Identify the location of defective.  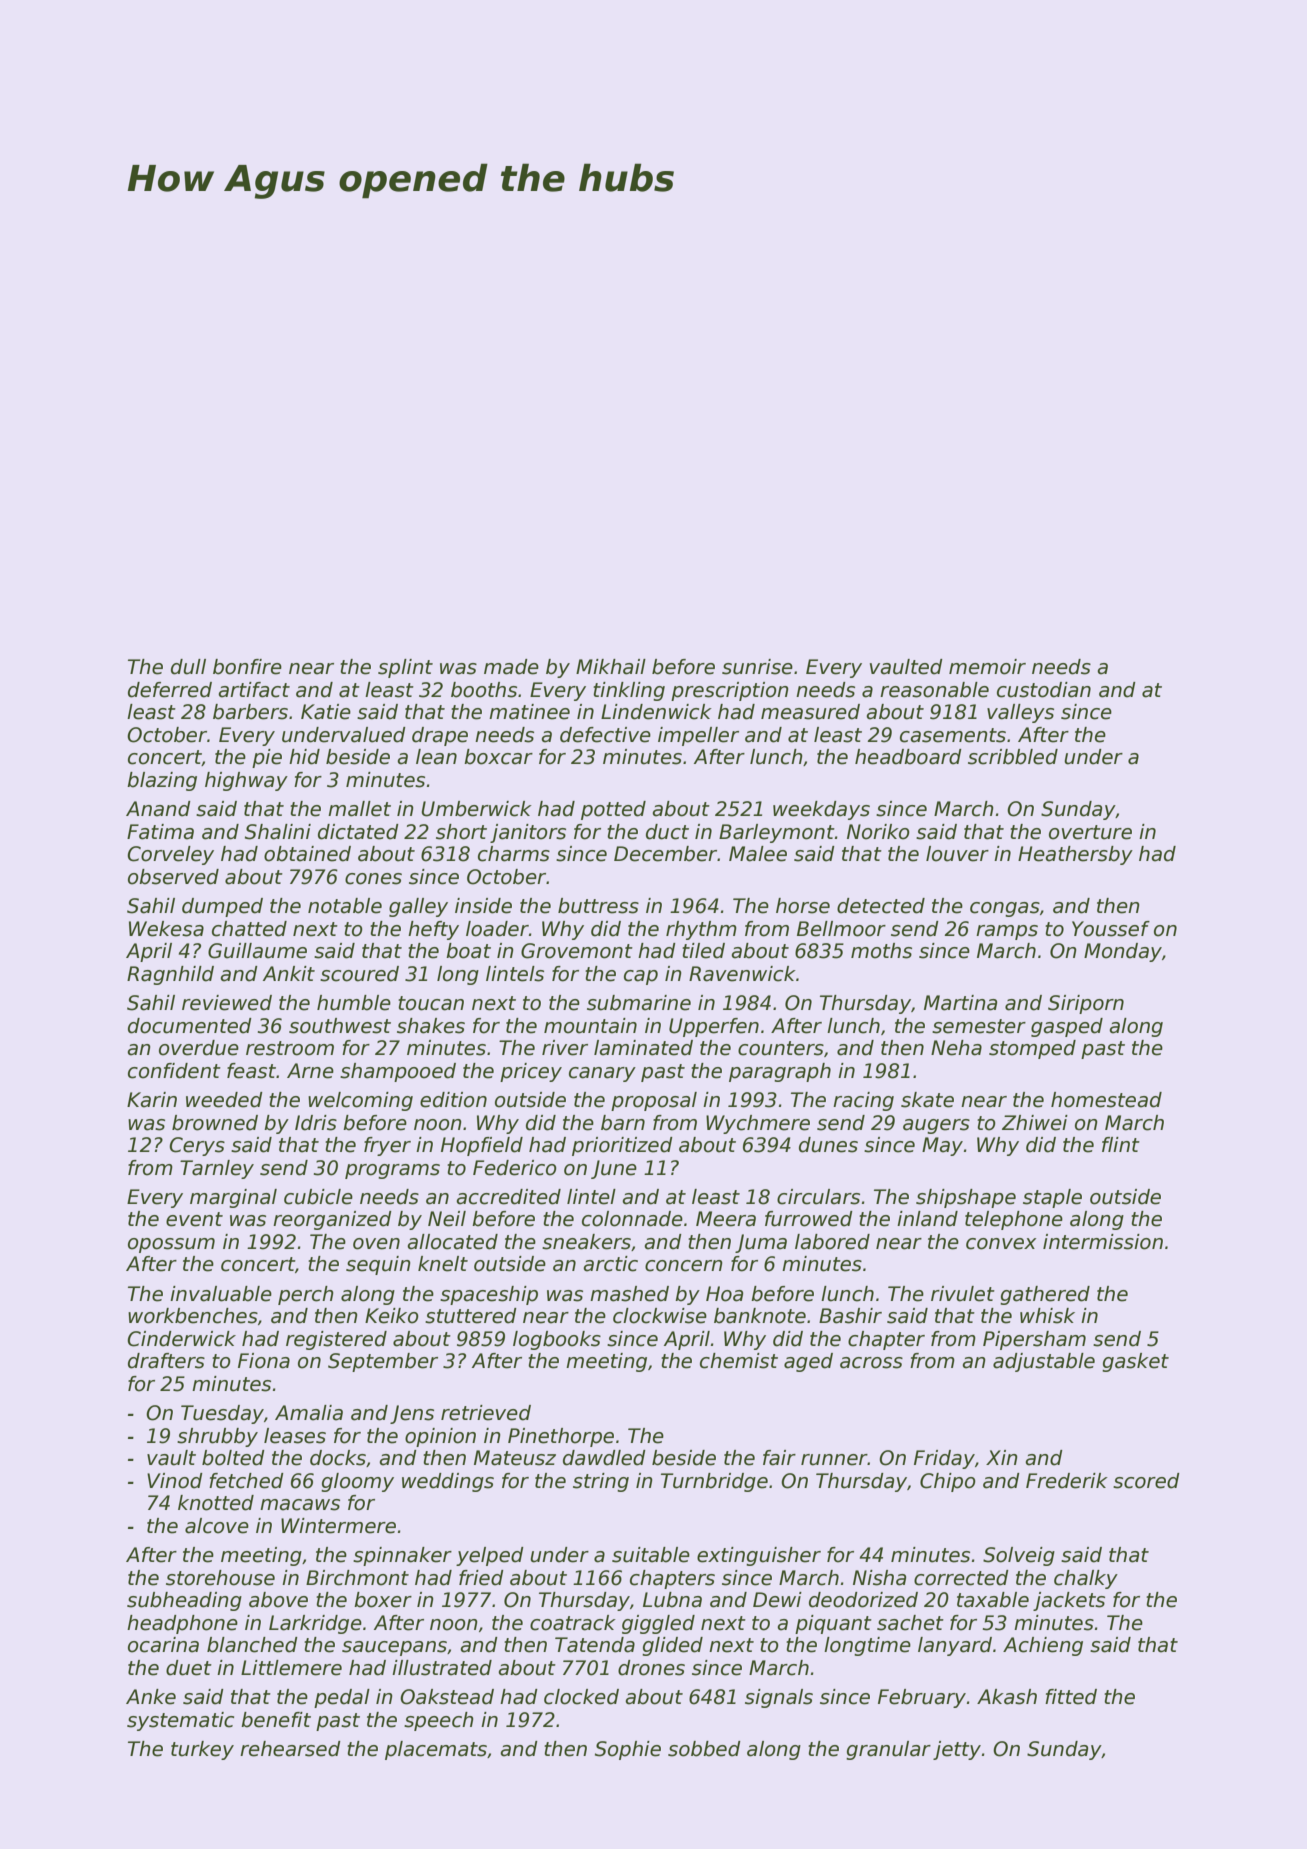
(605, 735).
